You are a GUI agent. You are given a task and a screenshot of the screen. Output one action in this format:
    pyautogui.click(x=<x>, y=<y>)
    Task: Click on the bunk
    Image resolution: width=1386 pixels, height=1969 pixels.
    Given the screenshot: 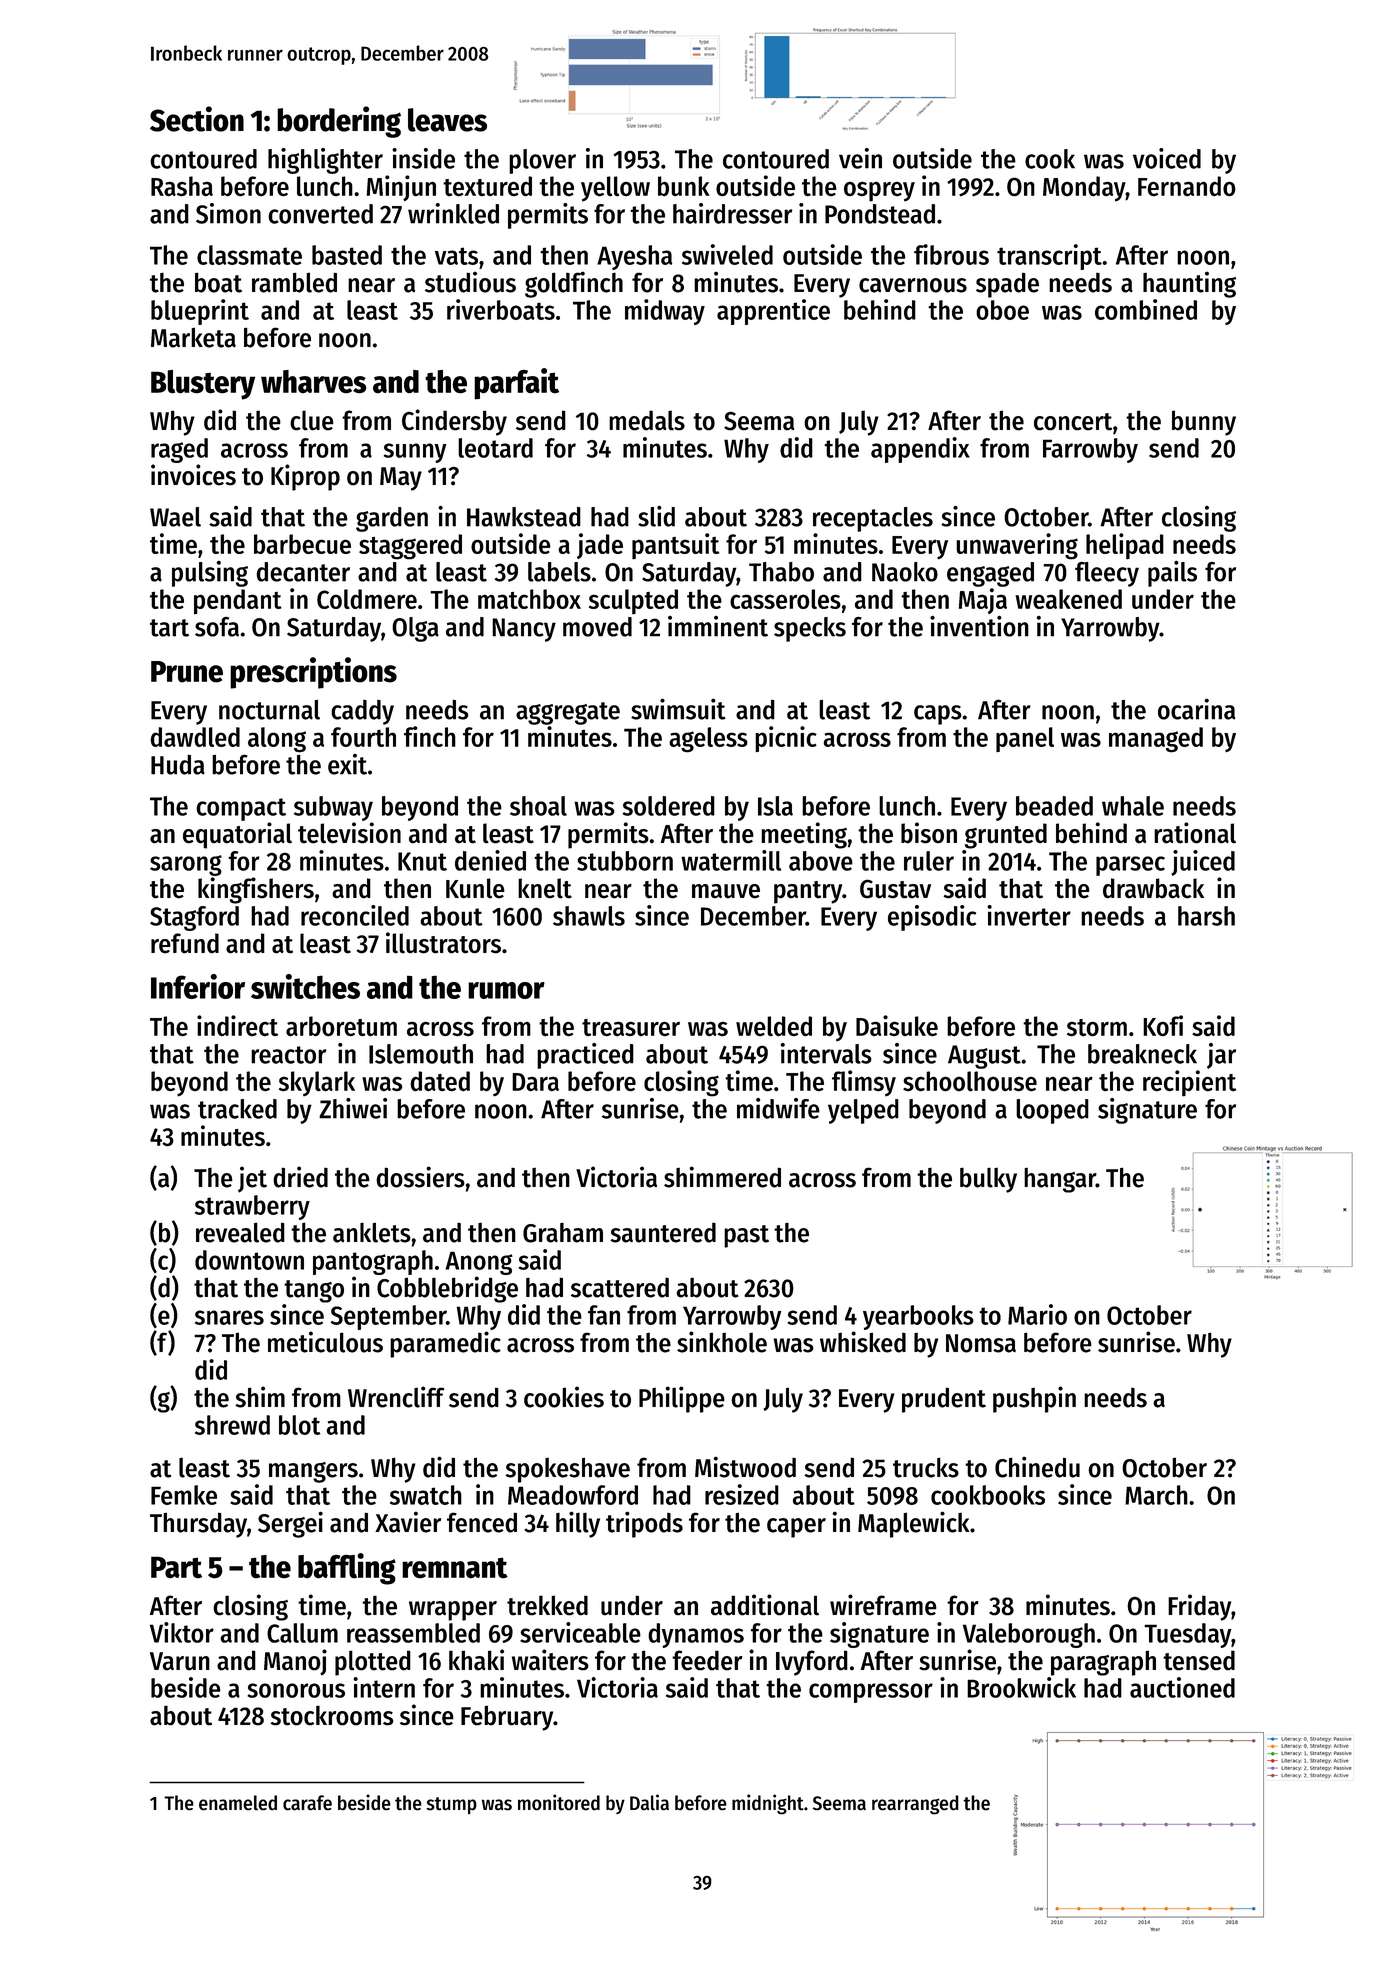 What is the action you would take?
    pyautogui.click(x=684, y=186)
